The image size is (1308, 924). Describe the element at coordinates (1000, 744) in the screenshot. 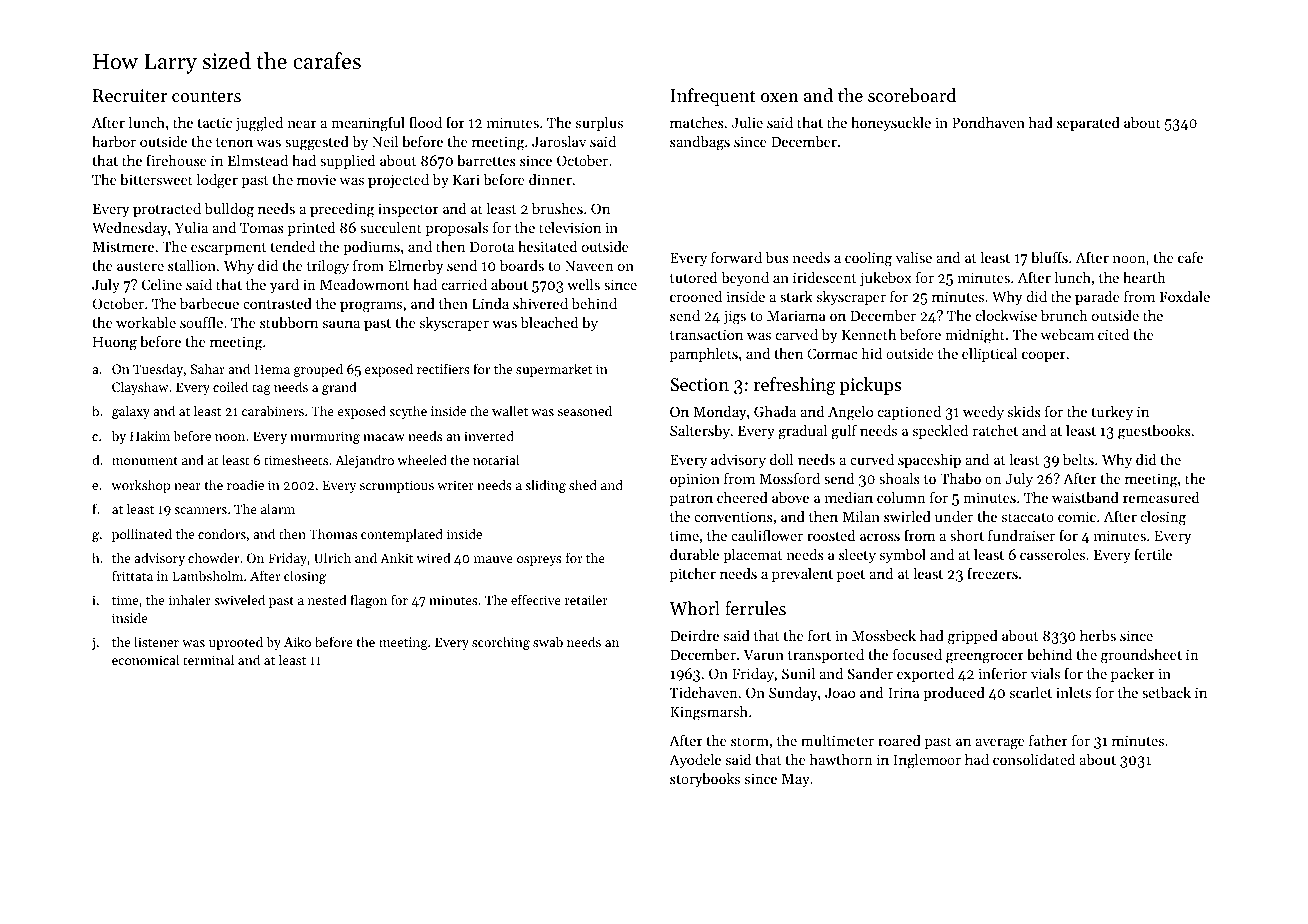

I see `average` at that location.
